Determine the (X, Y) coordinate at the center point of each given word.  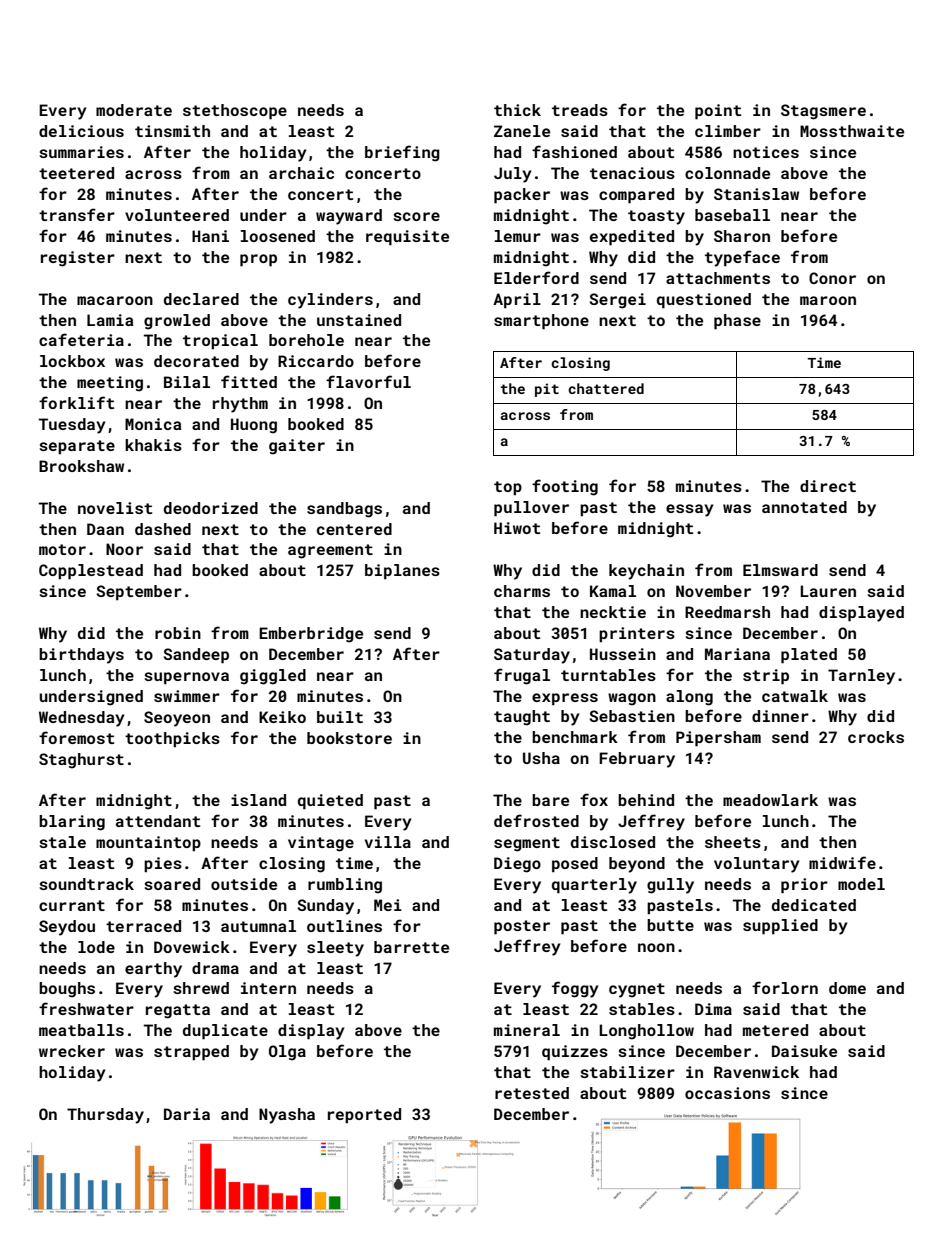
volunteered (177, 215)
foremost (76, 737)
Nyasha (287, 1116)
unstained (359, 320)
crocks (876, 737)
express (565, 699)
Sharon (742, 236)
